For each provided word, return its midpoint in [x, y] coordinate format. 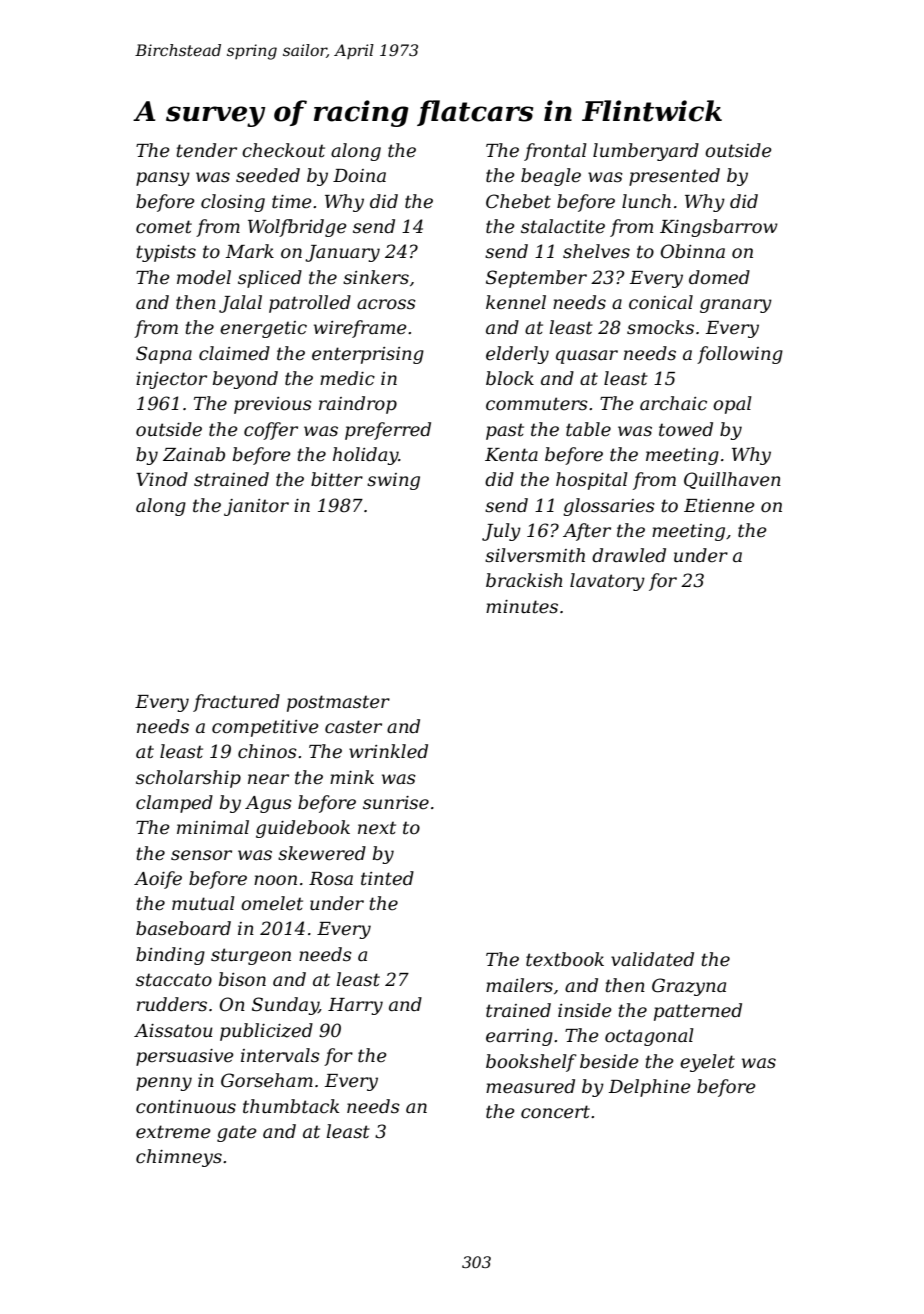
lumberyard [646, 152]
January [342, 253]
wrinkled [388, 751]
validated [652, 959]
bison [242, 979]
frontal [555, 152]
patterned [698, 1012]
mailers [519, 985]
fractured [236, 703]
